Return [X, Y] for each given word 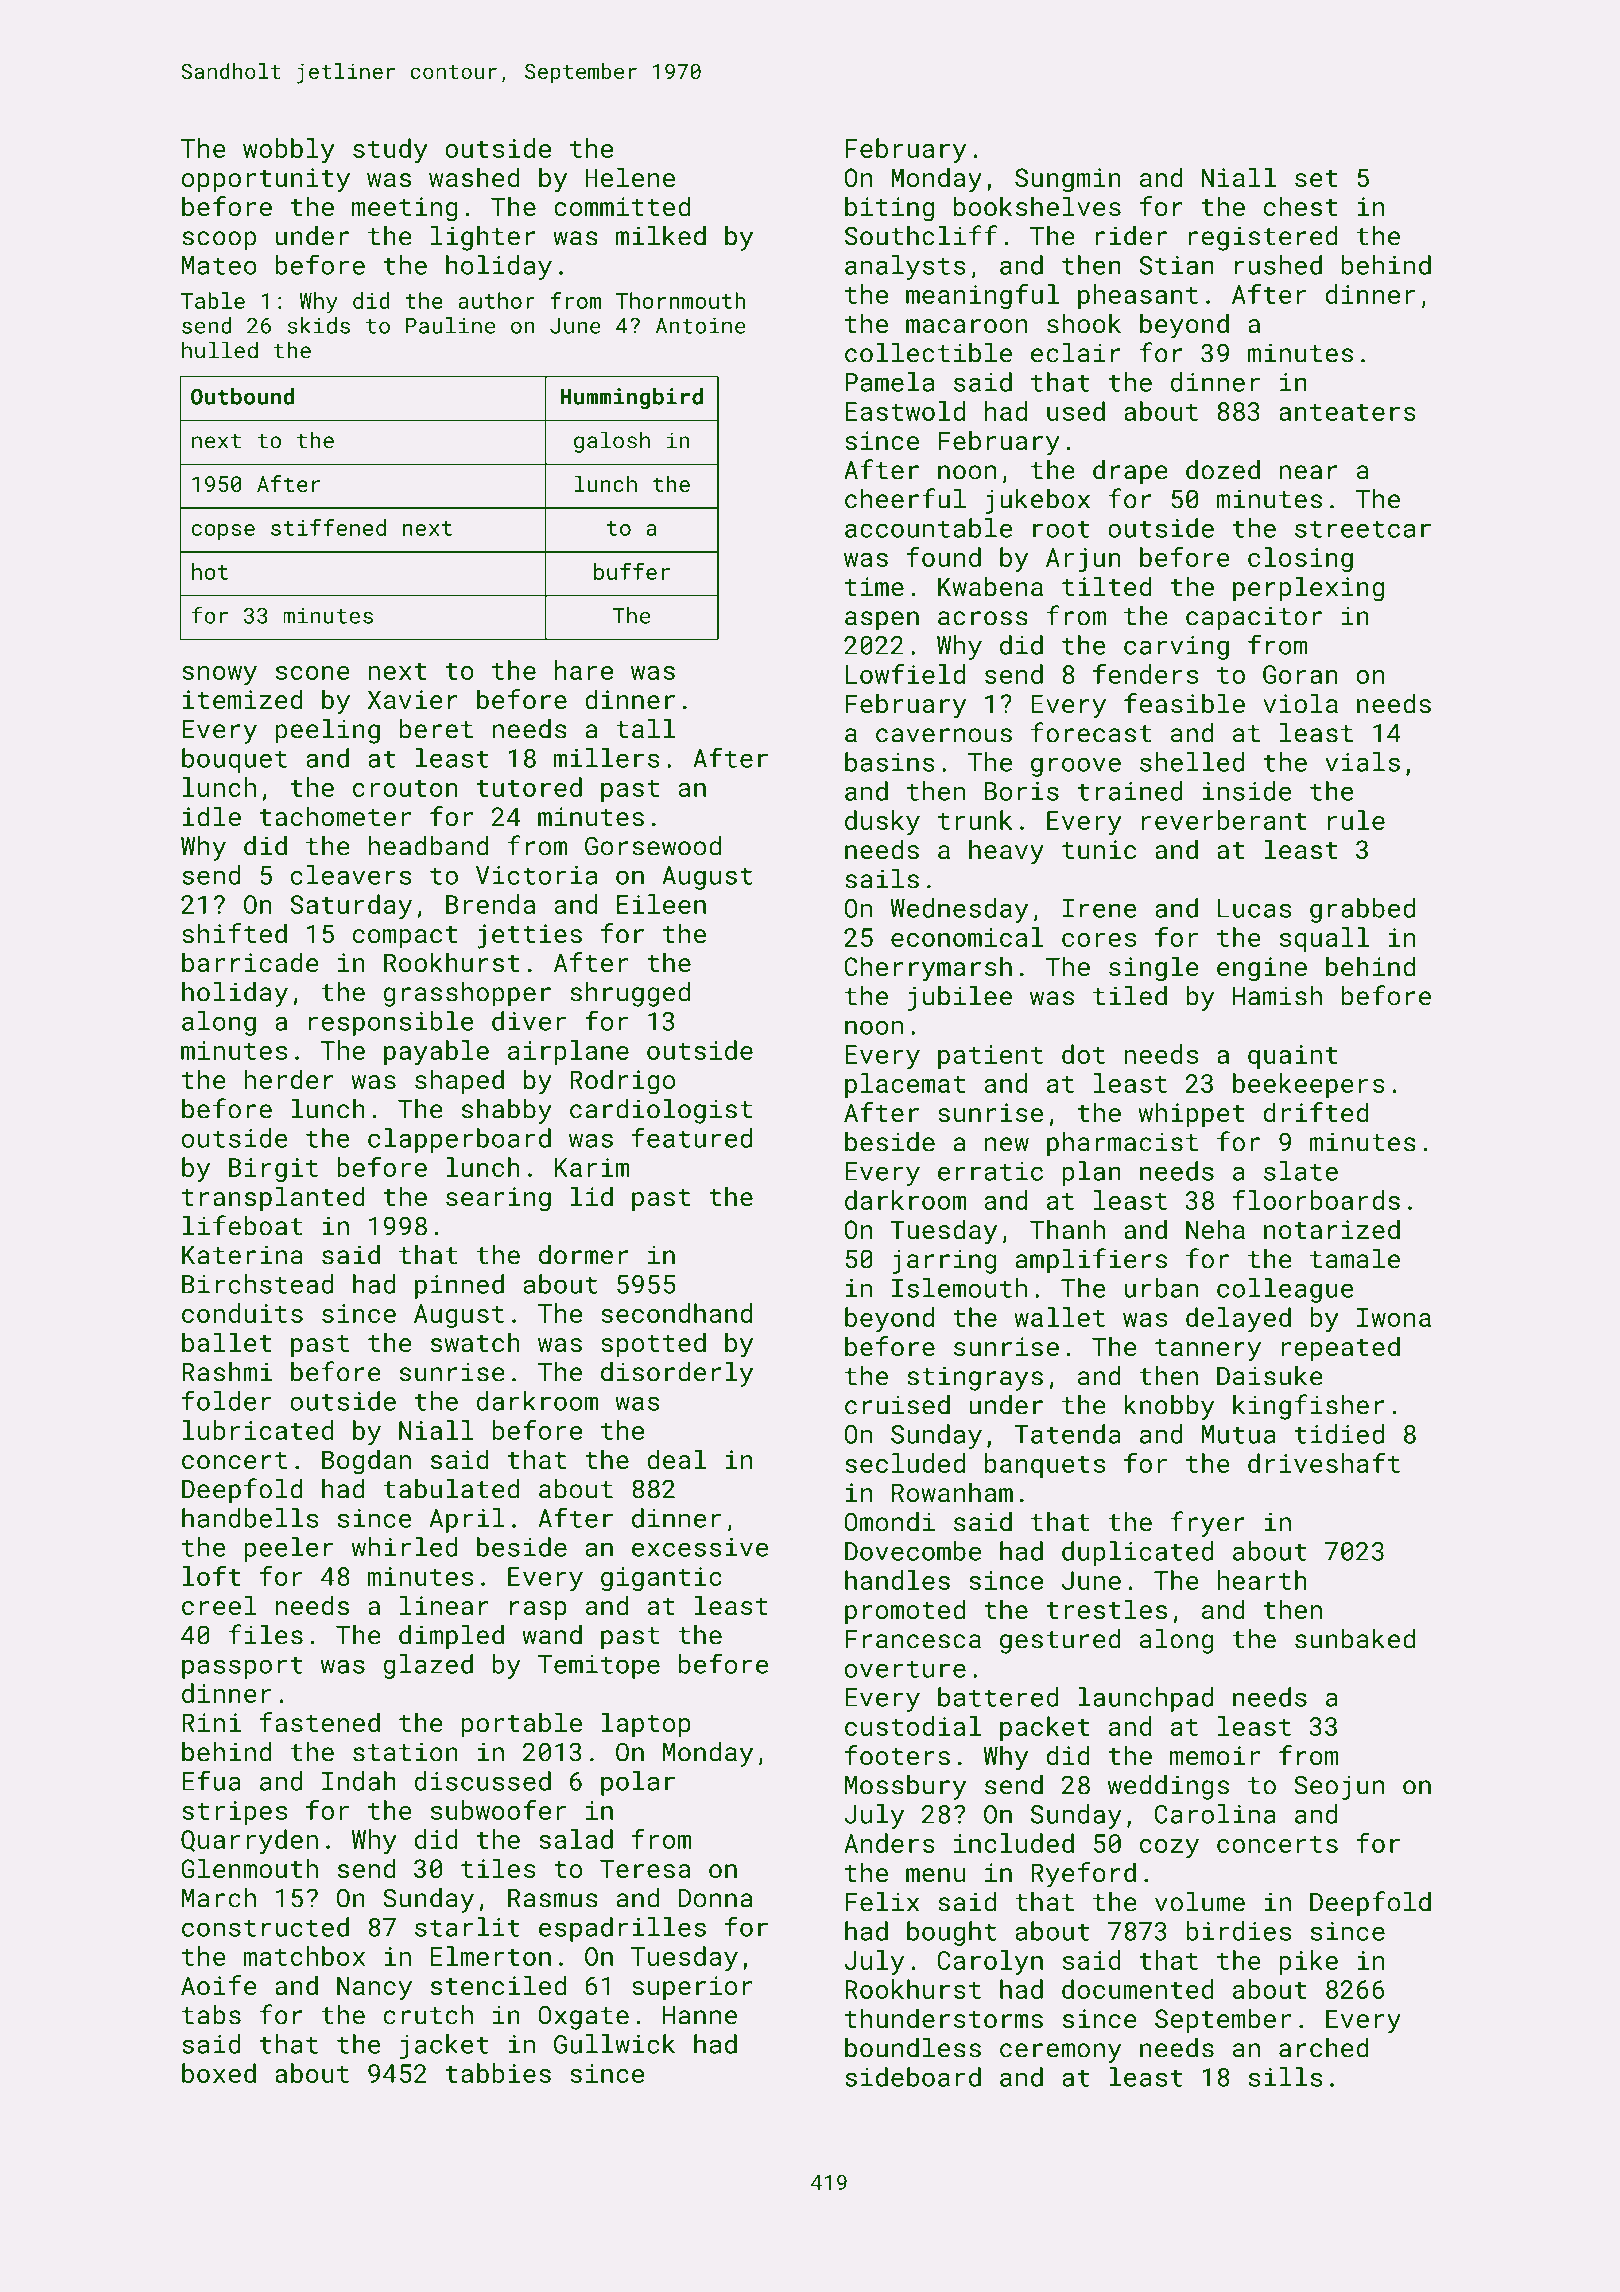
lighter [483, 238]
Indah [359, 1781]
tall [645, 729]
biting [889, 209]
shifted [234, 933]
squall [1324, 939]
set [1316, 178]
